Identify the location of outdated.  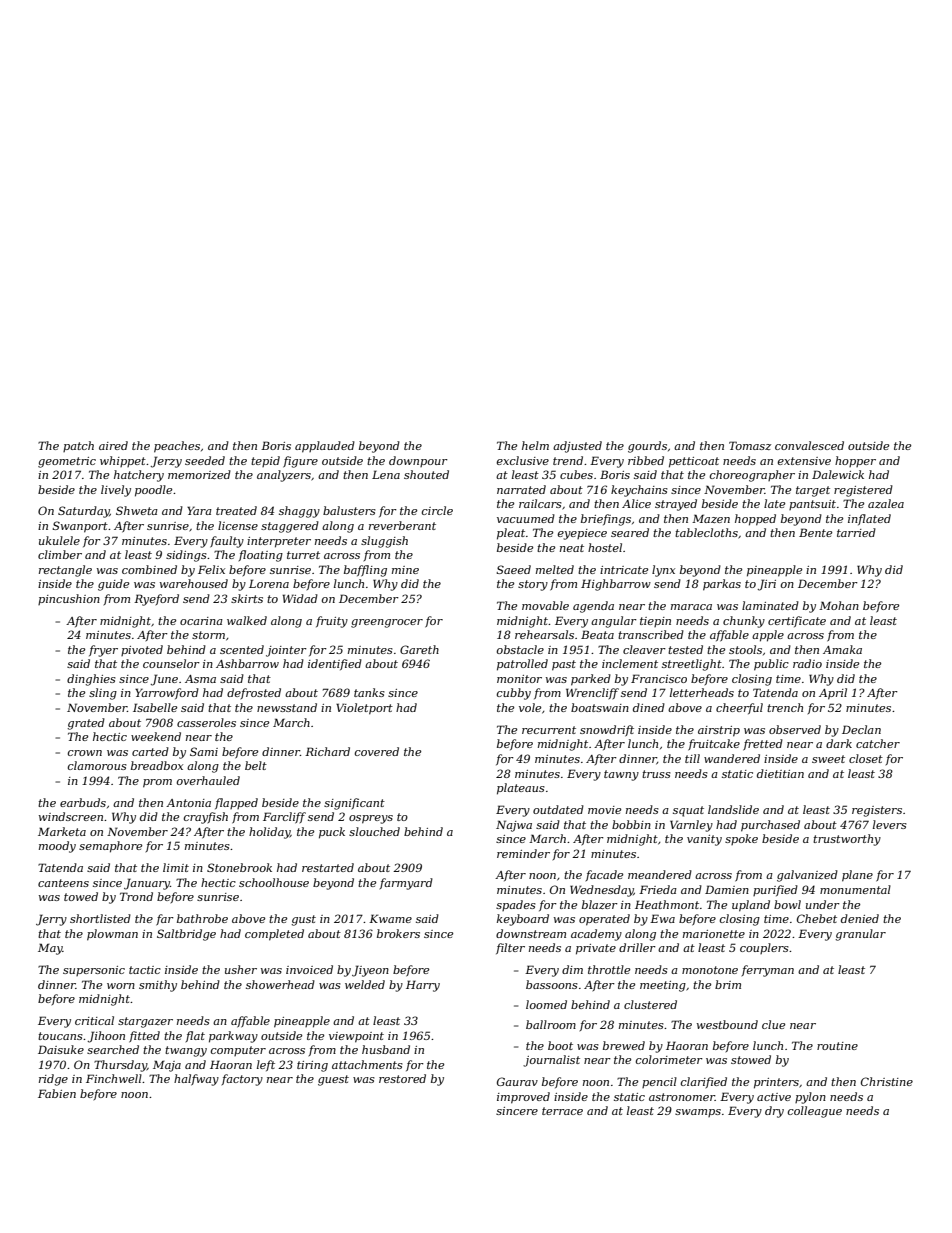
(558, 809).
